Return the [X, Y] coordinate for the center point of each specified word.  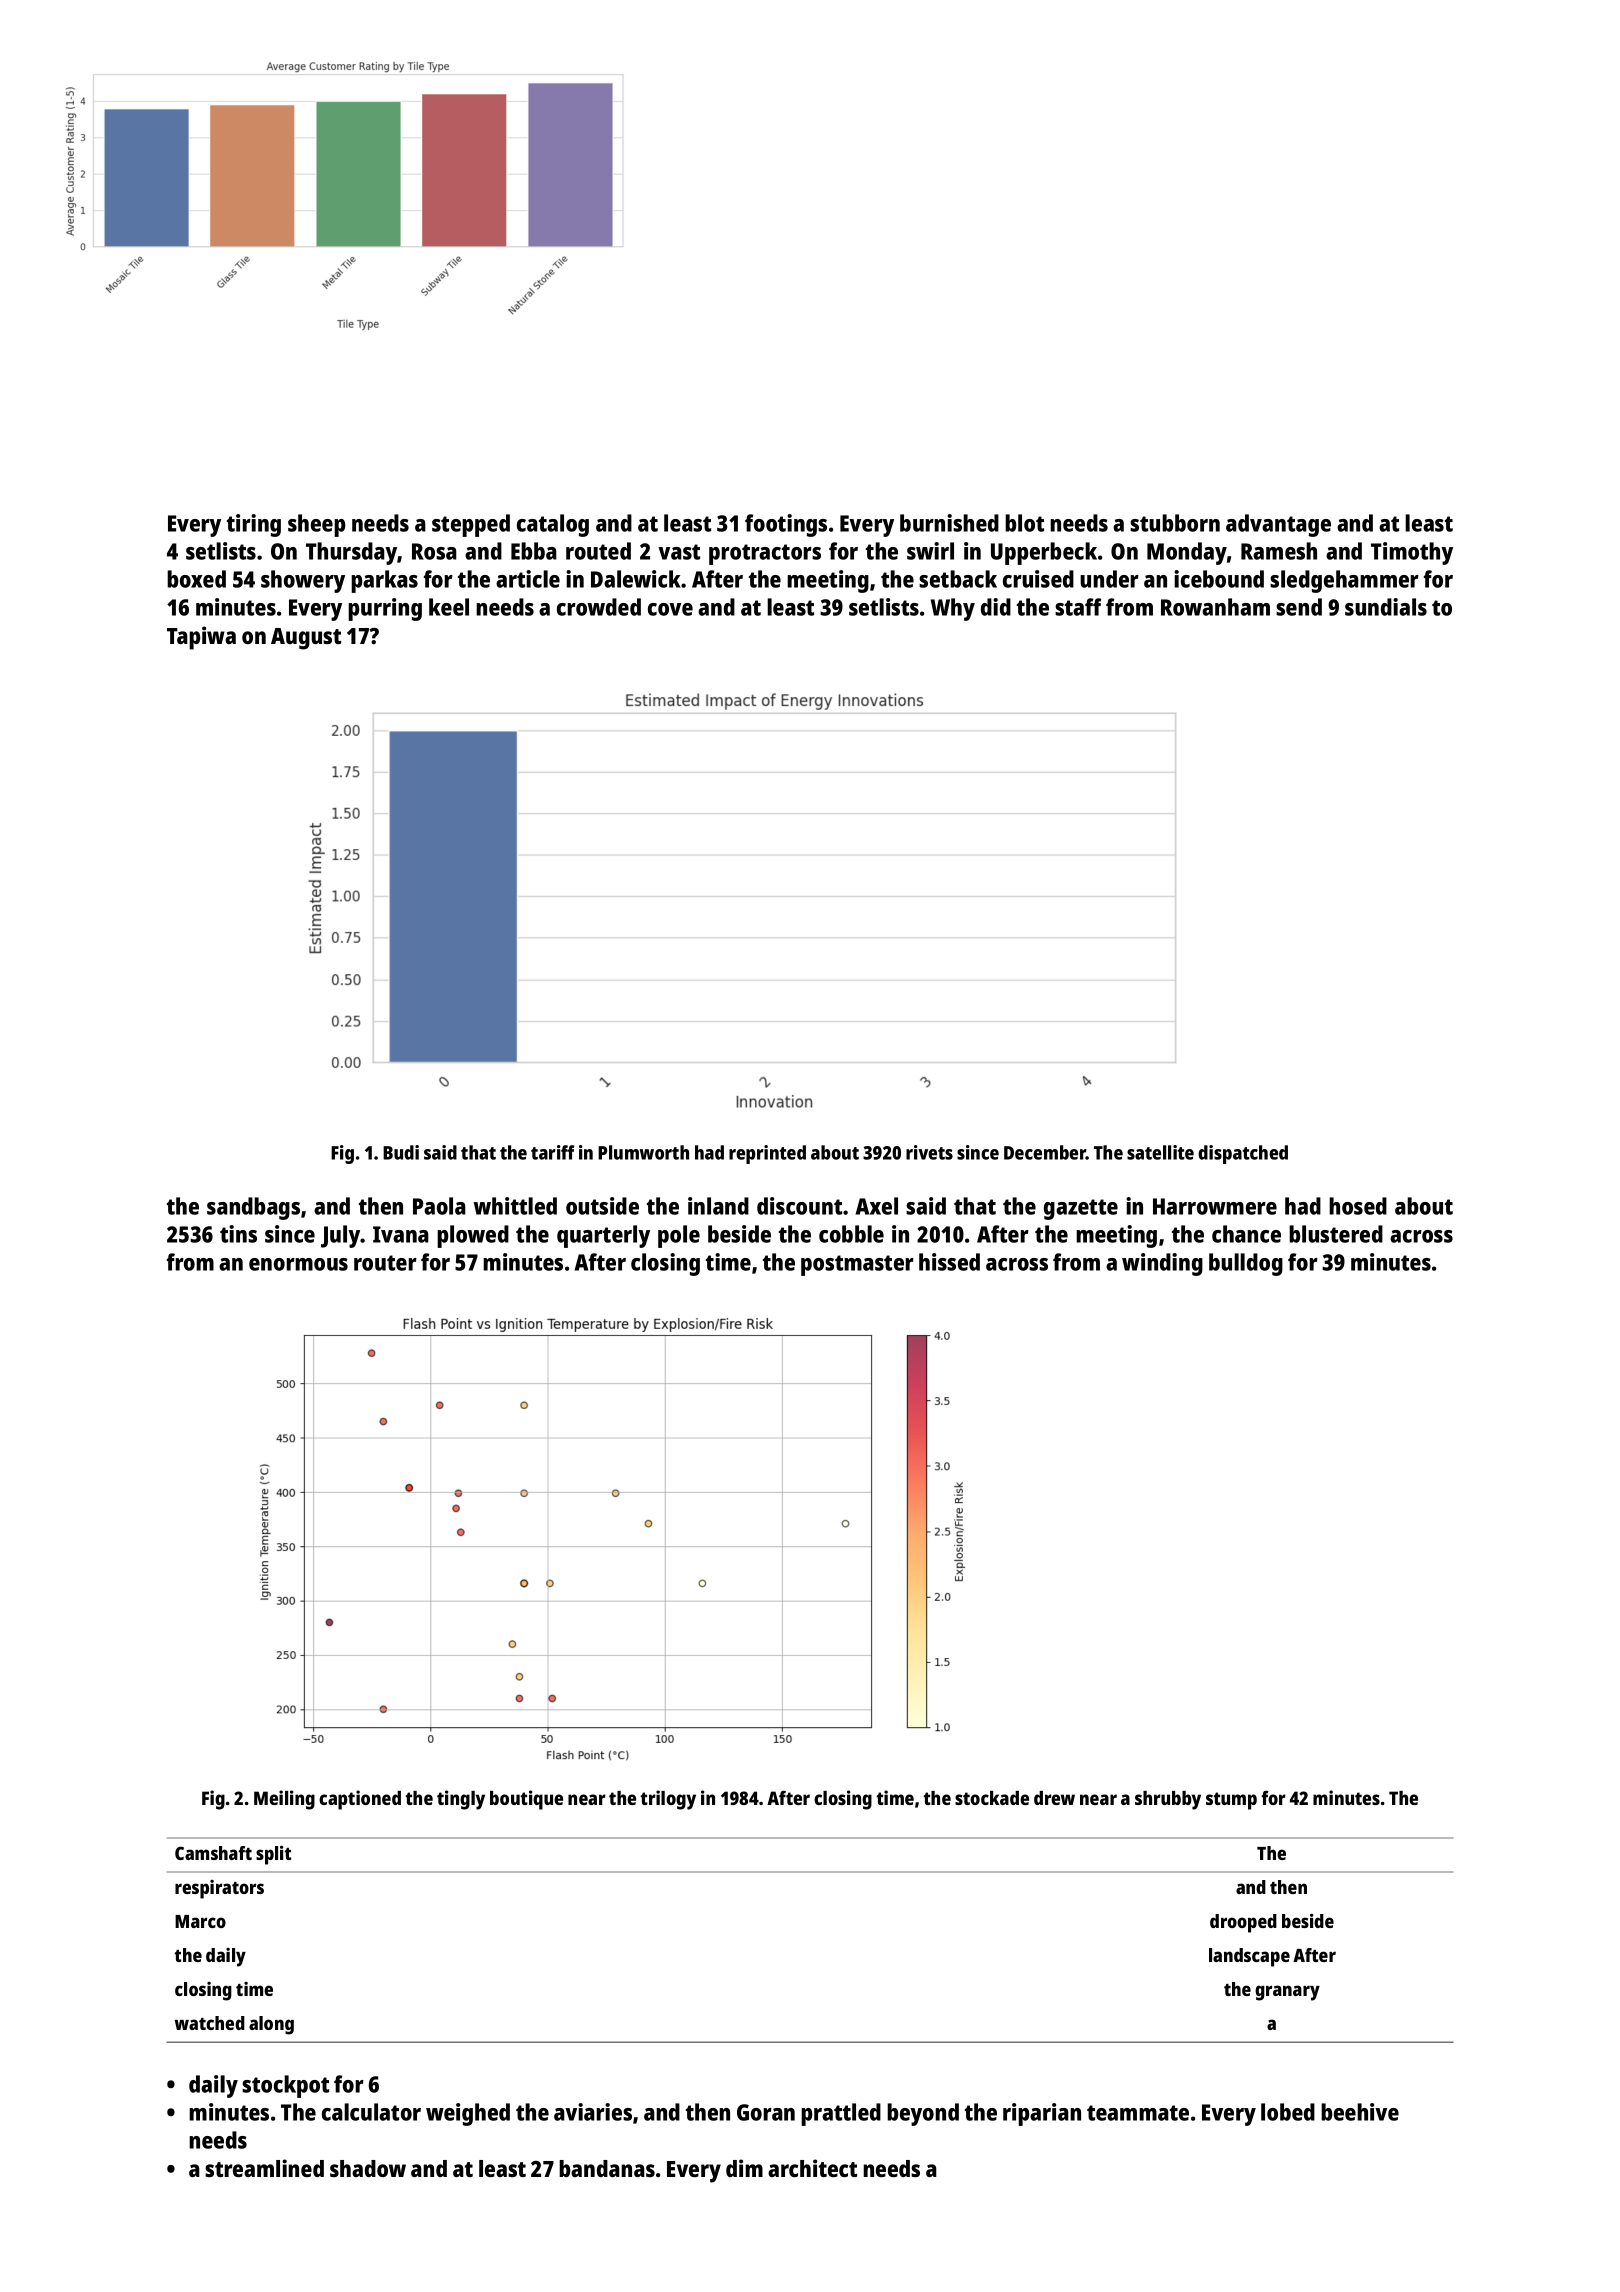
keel [449, 607]
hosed [1358, 1206]
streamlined [264, 2168]
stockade [992, 1798]
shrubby [1168, 1800]
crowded [599, 607]
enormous [298, 1264]
